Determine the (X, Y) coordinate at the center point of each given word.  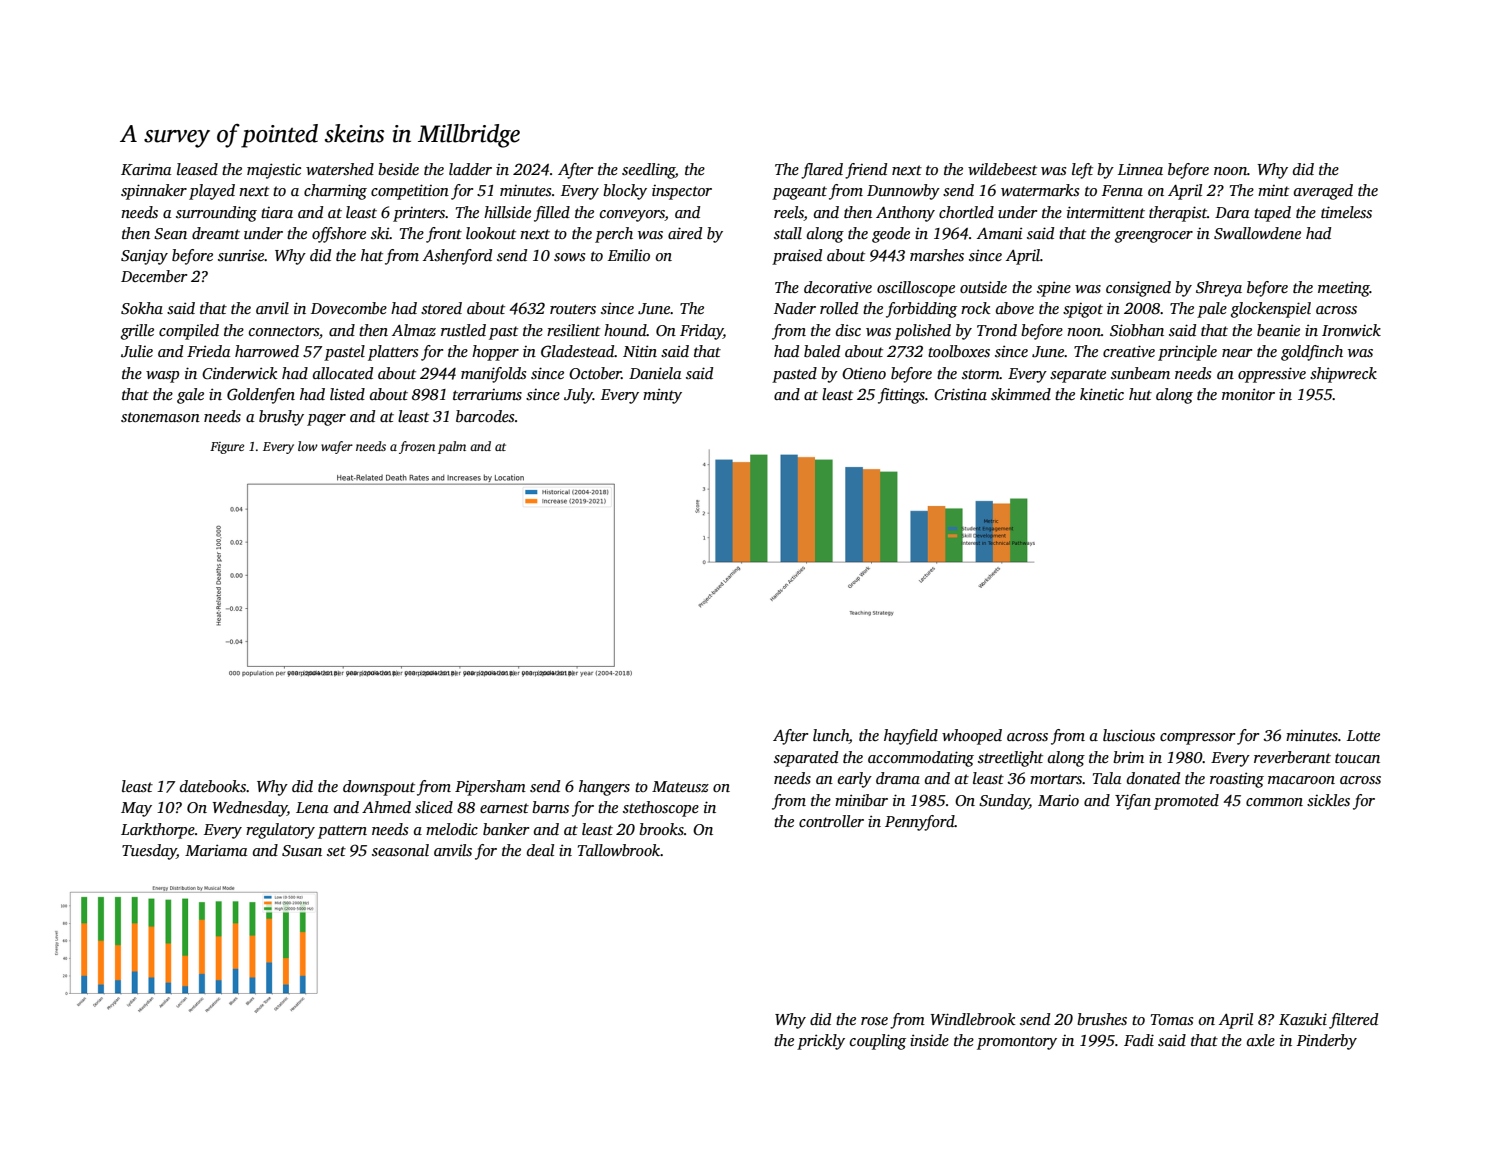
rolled (839, 308)
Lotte (1363, 735)
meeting (1344, 289)
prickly (821, 1042)
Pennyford (920, 823)
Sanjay (144, 257)
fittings (901, 396)
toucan (1357, 758)
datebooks (213, 786)
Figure (227, 448)
